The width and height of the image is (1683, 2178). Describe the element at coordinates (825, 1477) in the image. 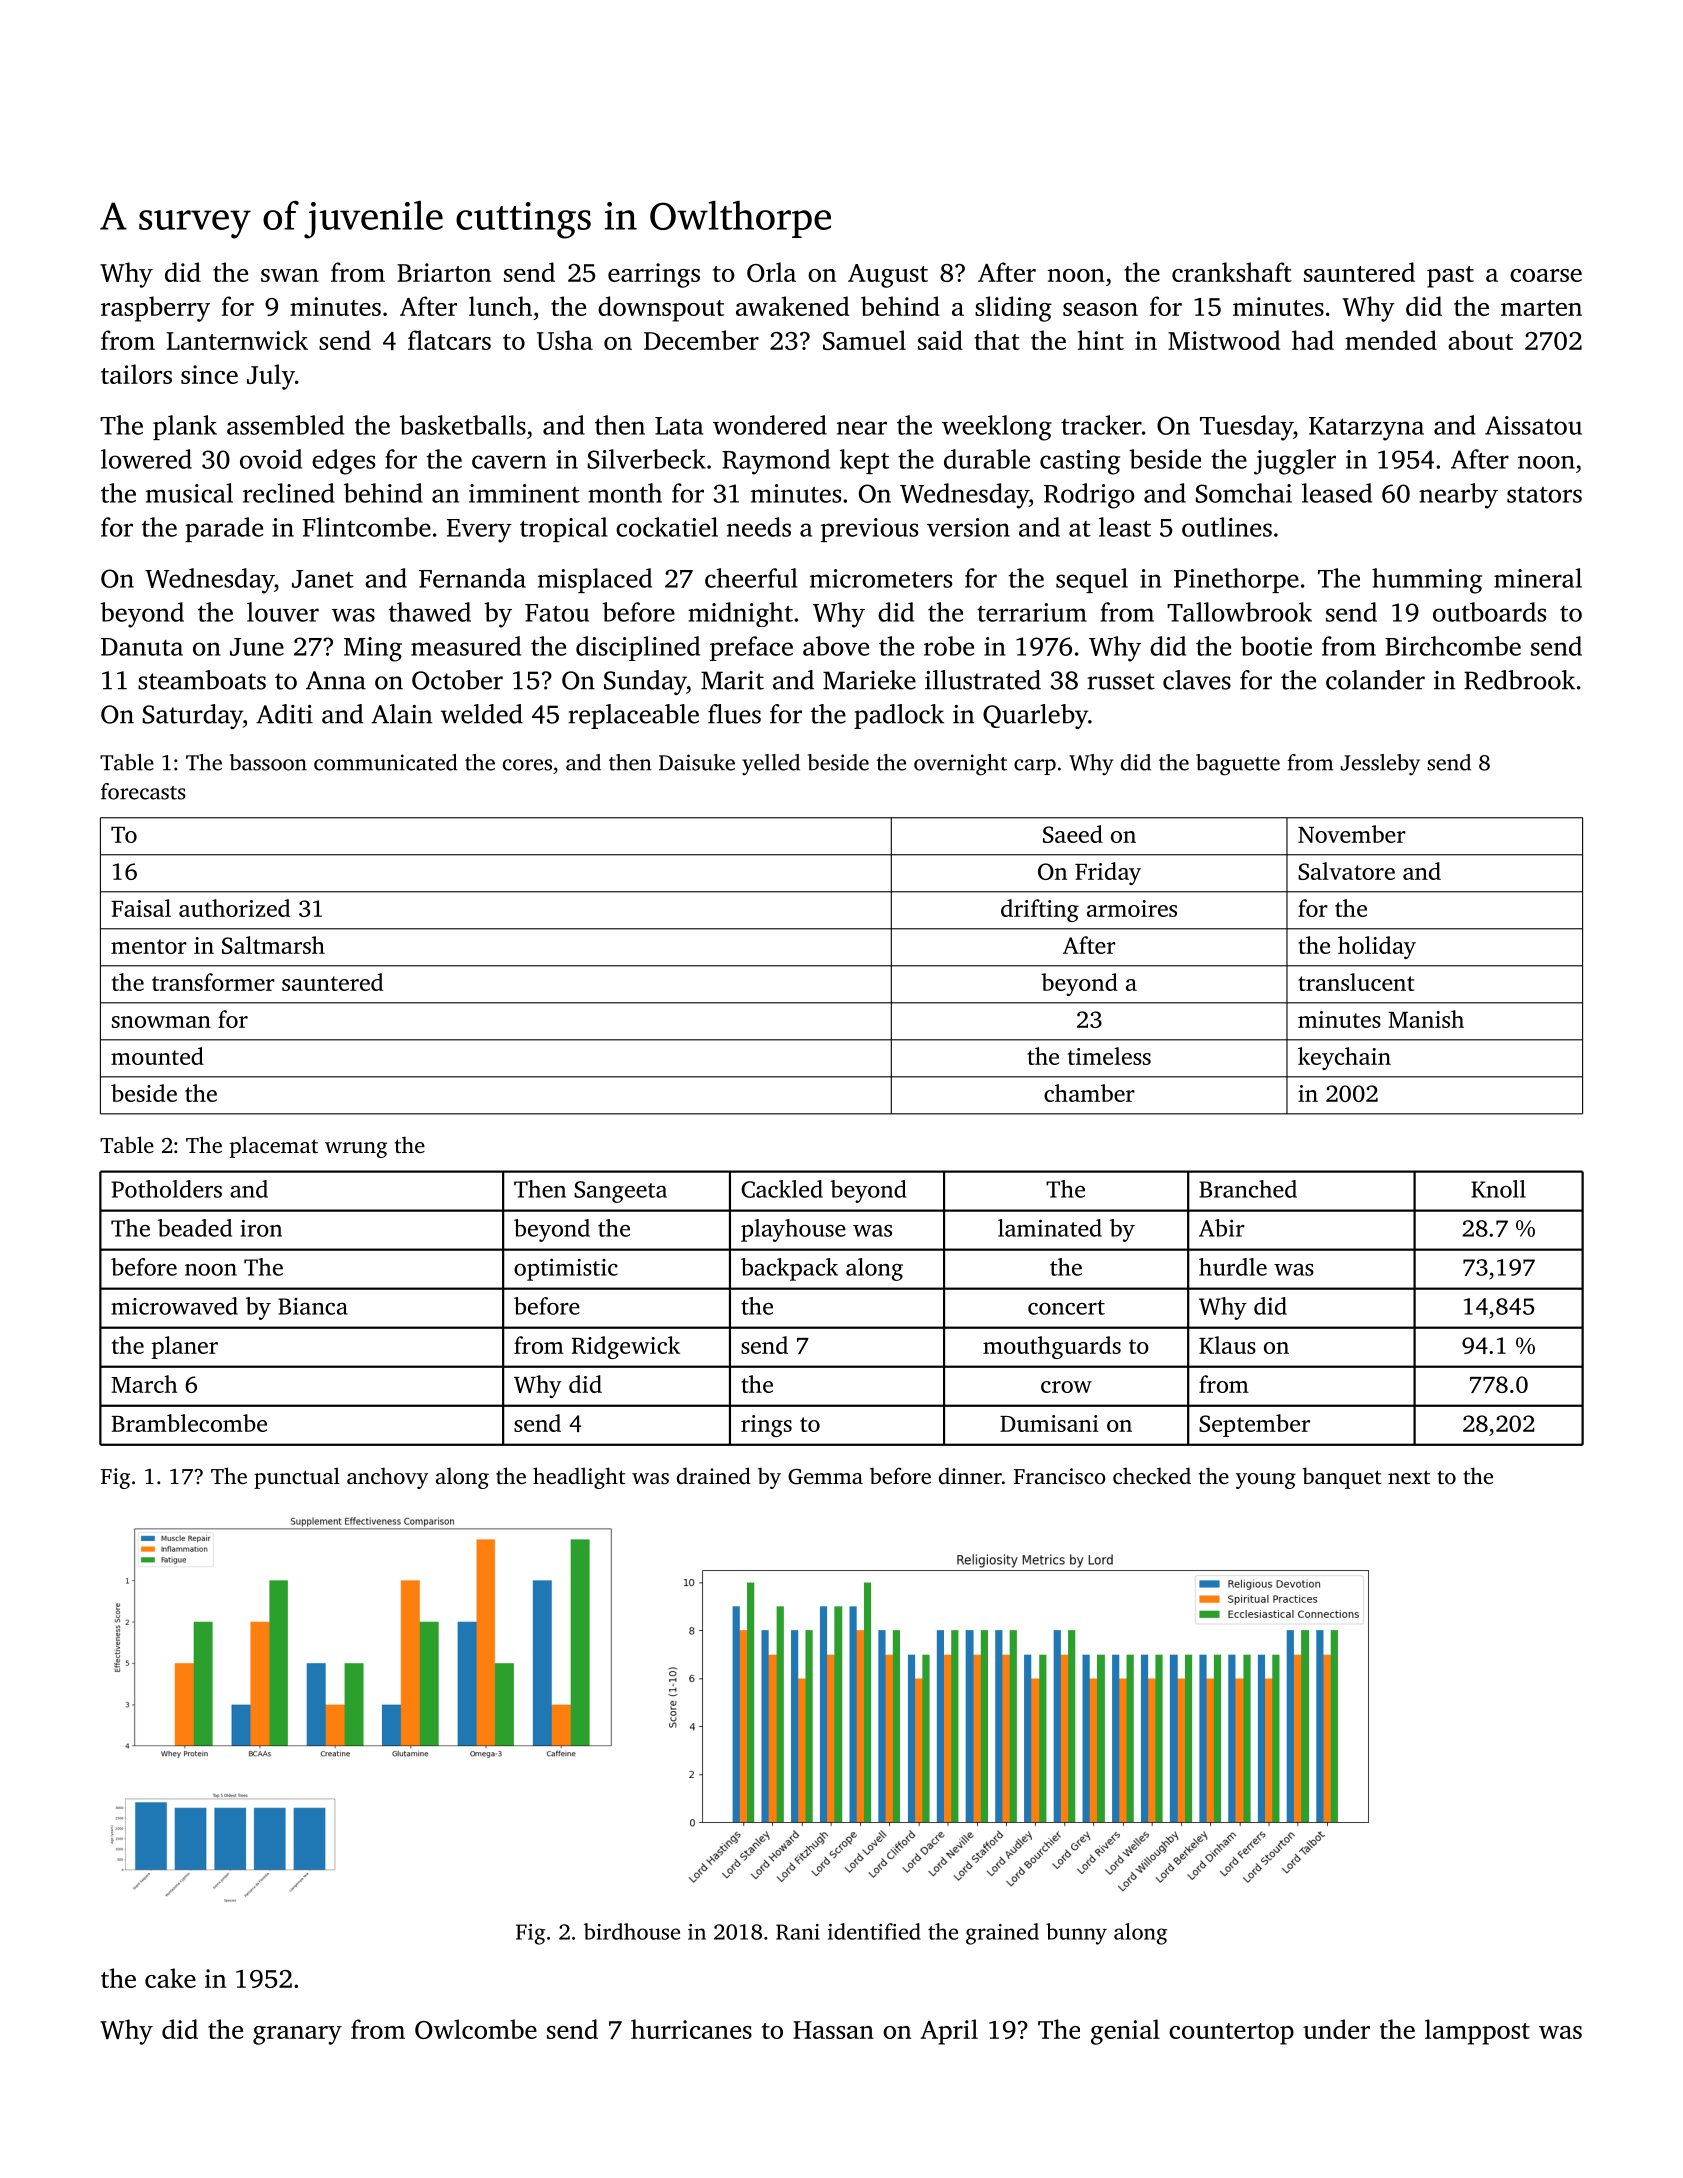

I see `Gemma` at that location.
